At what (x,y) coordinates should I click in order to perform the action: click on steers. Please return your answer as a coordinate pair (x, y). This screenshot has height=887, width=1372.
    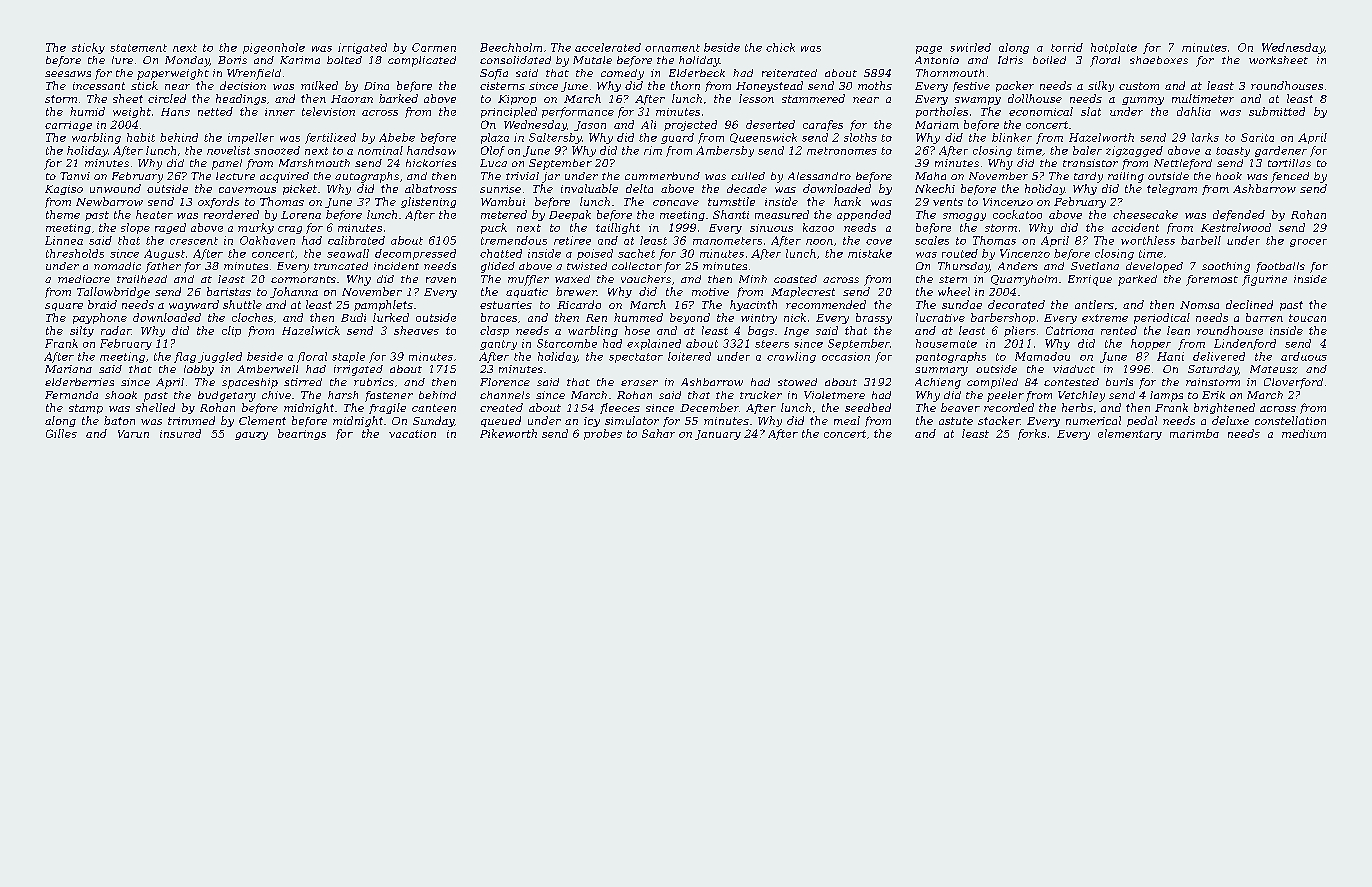
    Looking at the image, I should click on (772, 344).
